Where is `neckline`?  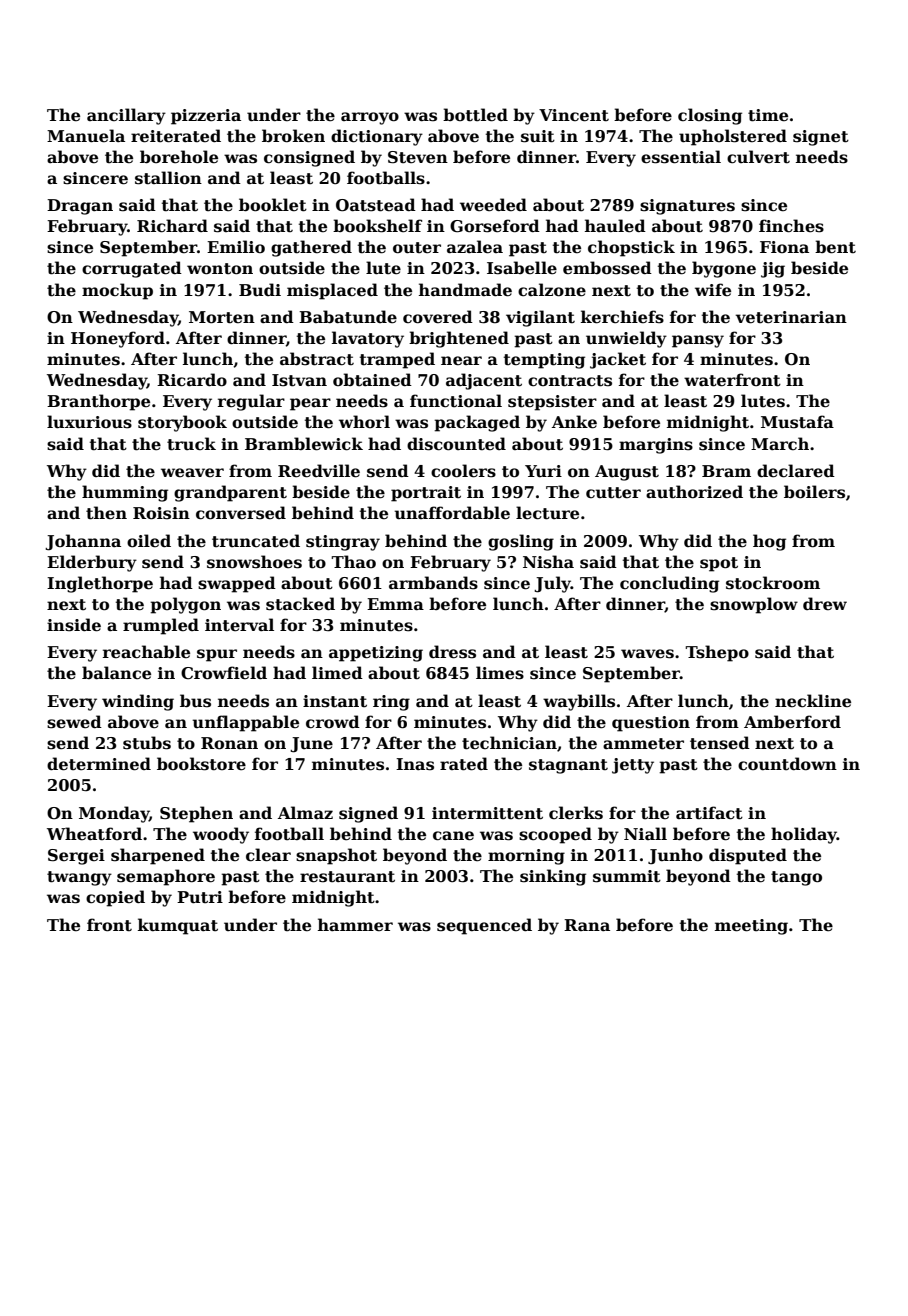 neckline is located at coordinates (813, 701).
